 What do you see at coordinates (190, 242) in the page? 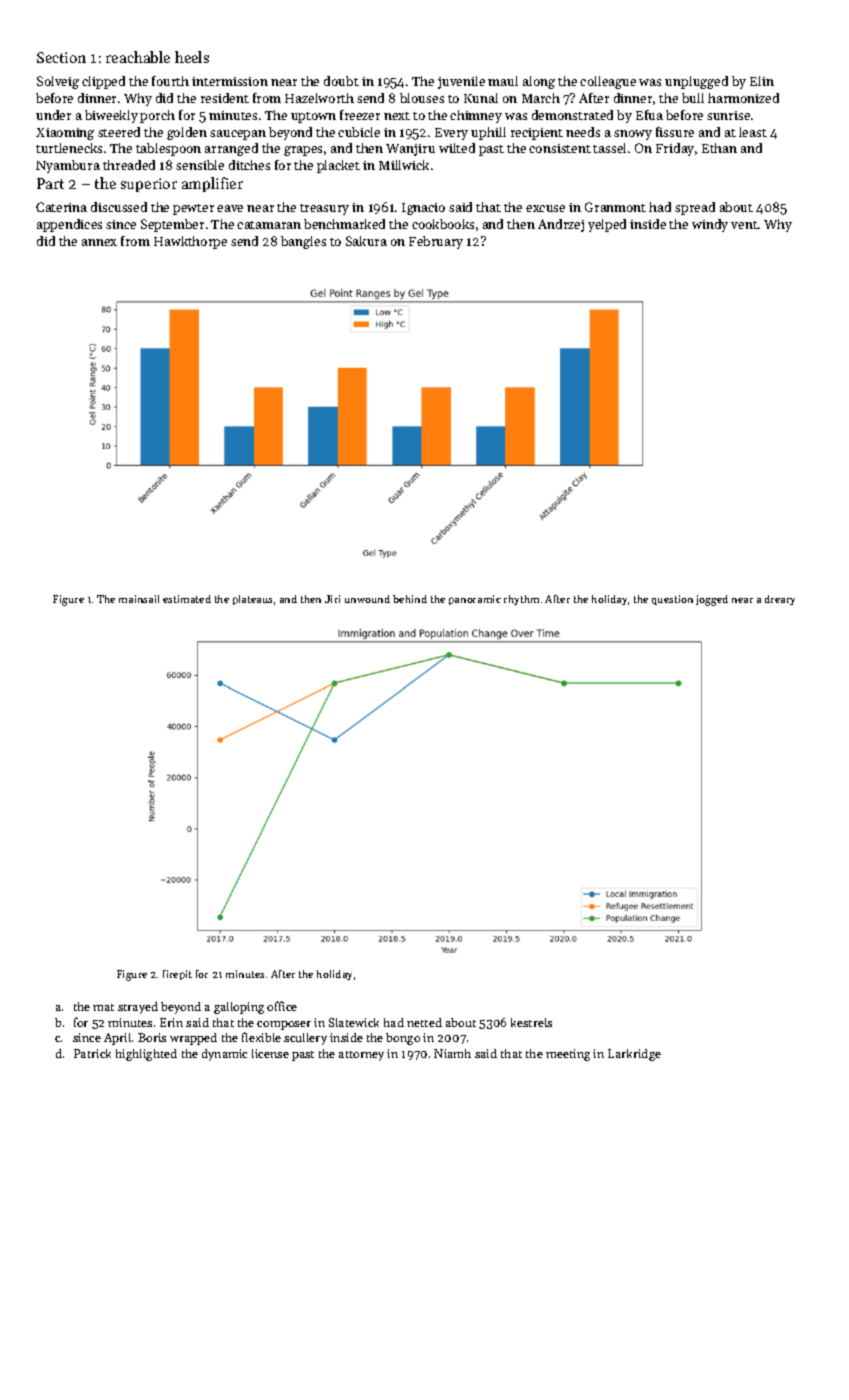
I see `Hawkthorpe` at bounding box center [190, 242].
